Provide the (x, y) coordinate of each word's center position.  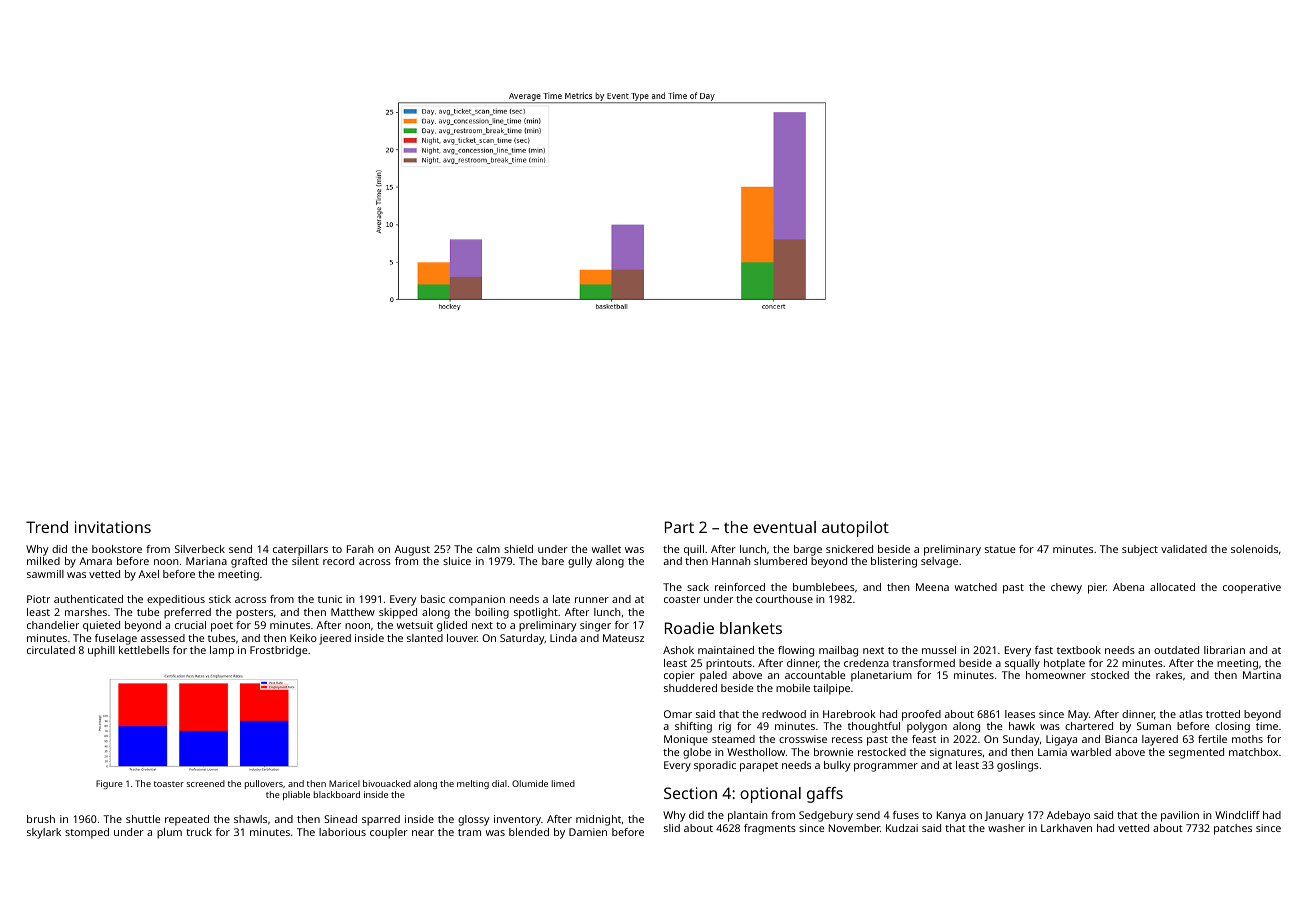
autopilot (855, 529)
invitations (113, 527)
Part (679, 527)
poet (222, 627)
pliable (296, 795)
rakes (1169, 675)
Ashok (678, 650)
